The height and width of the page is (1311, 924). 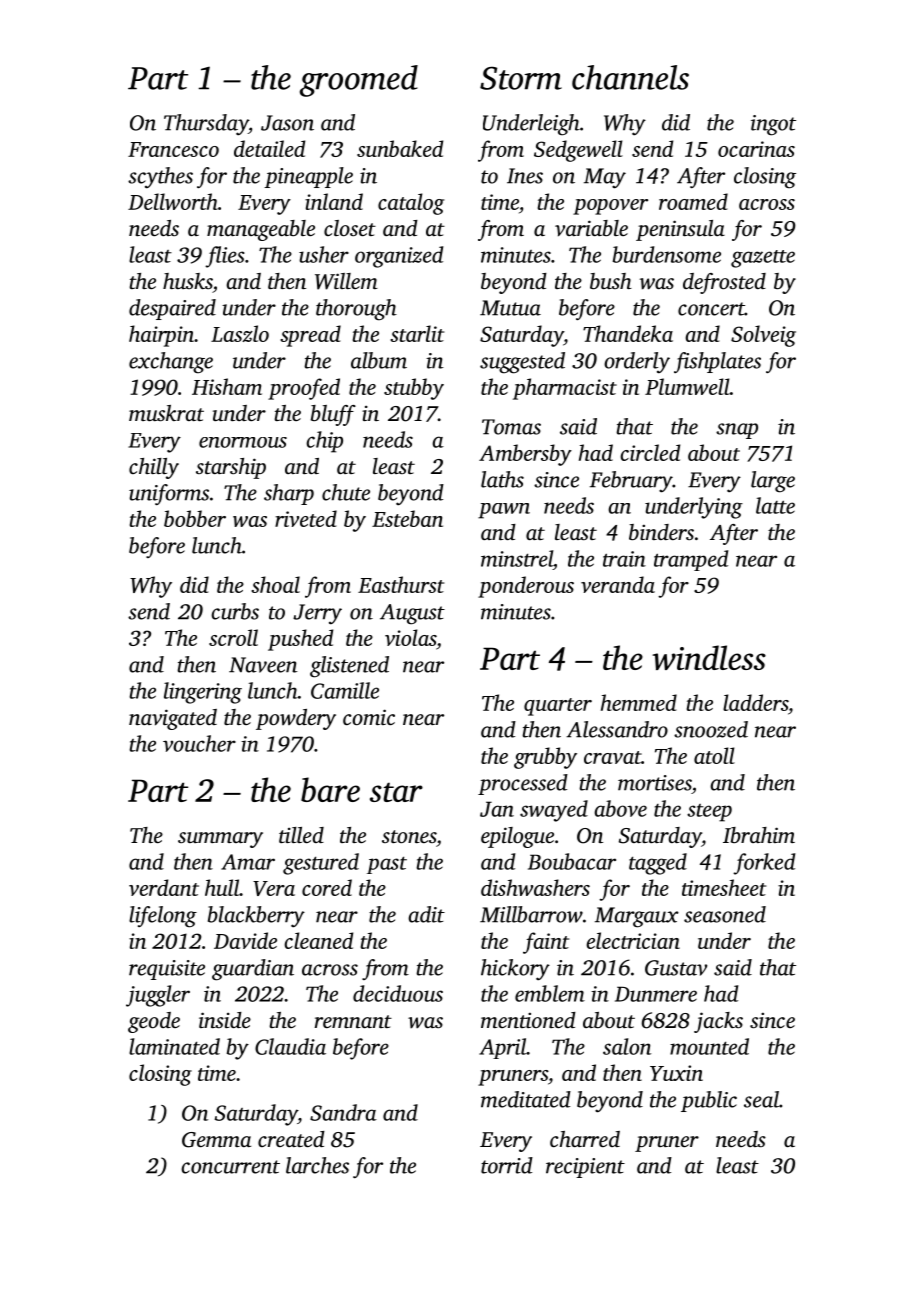 What do you see at coordinates (353, 1021) in the page?
I see `remnant` at bounding box center [353, 1021].
